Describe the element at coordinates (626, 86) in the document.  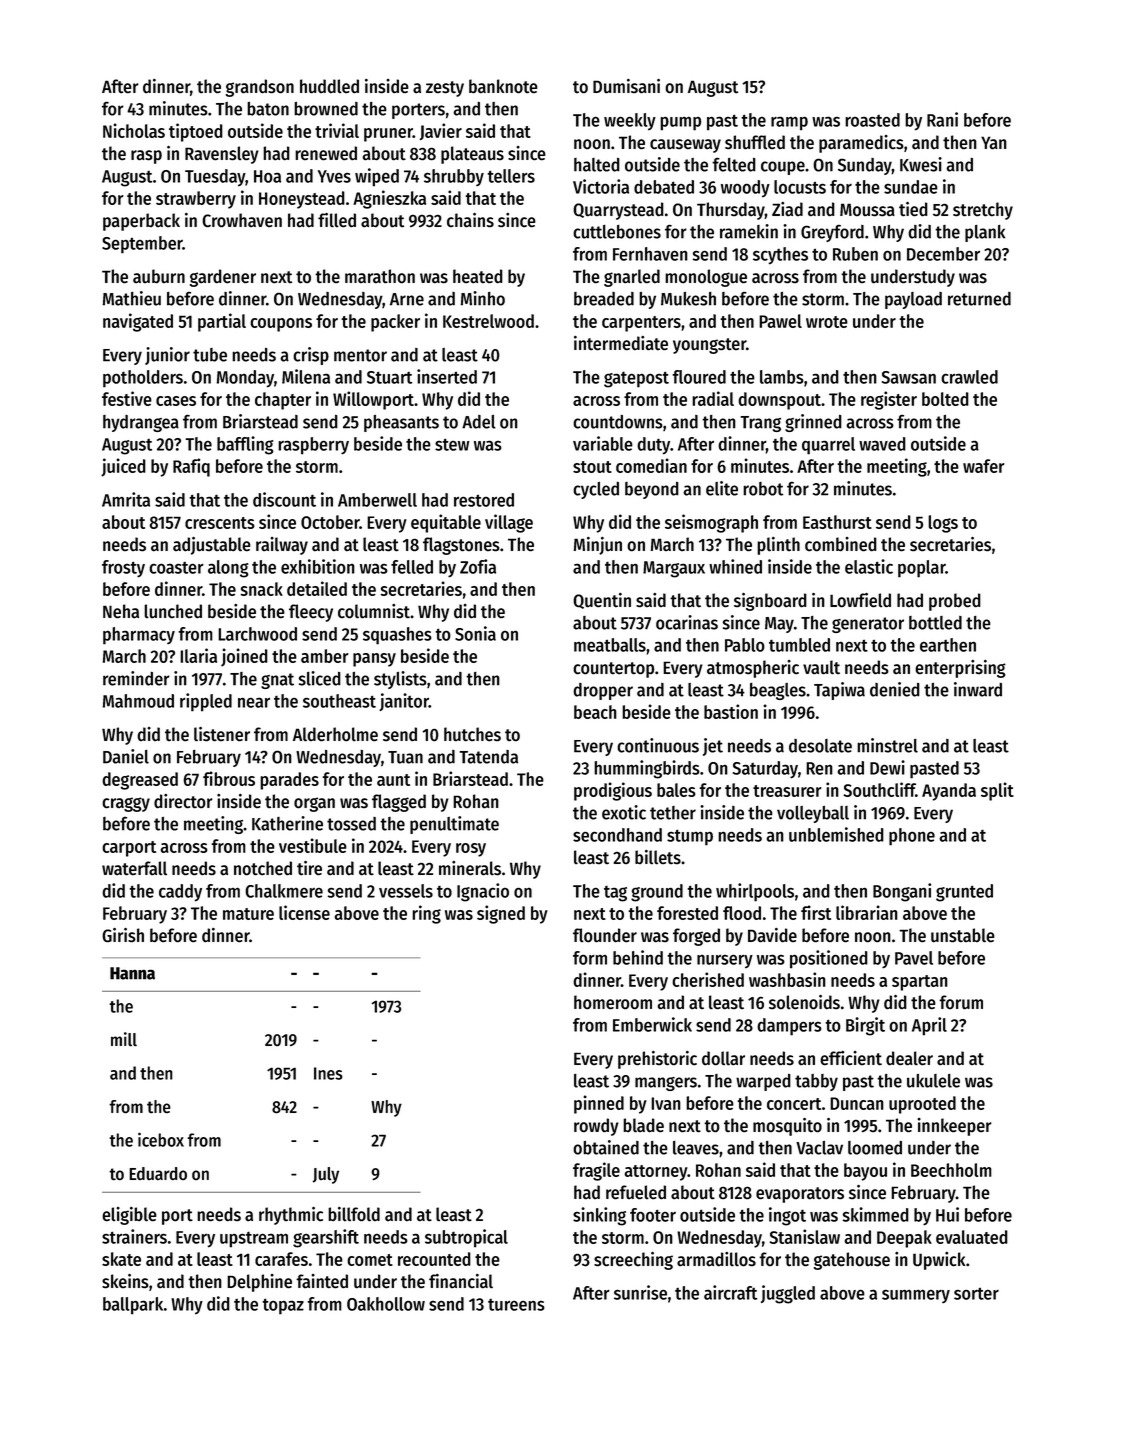
I see `Dumisani` at that location.
